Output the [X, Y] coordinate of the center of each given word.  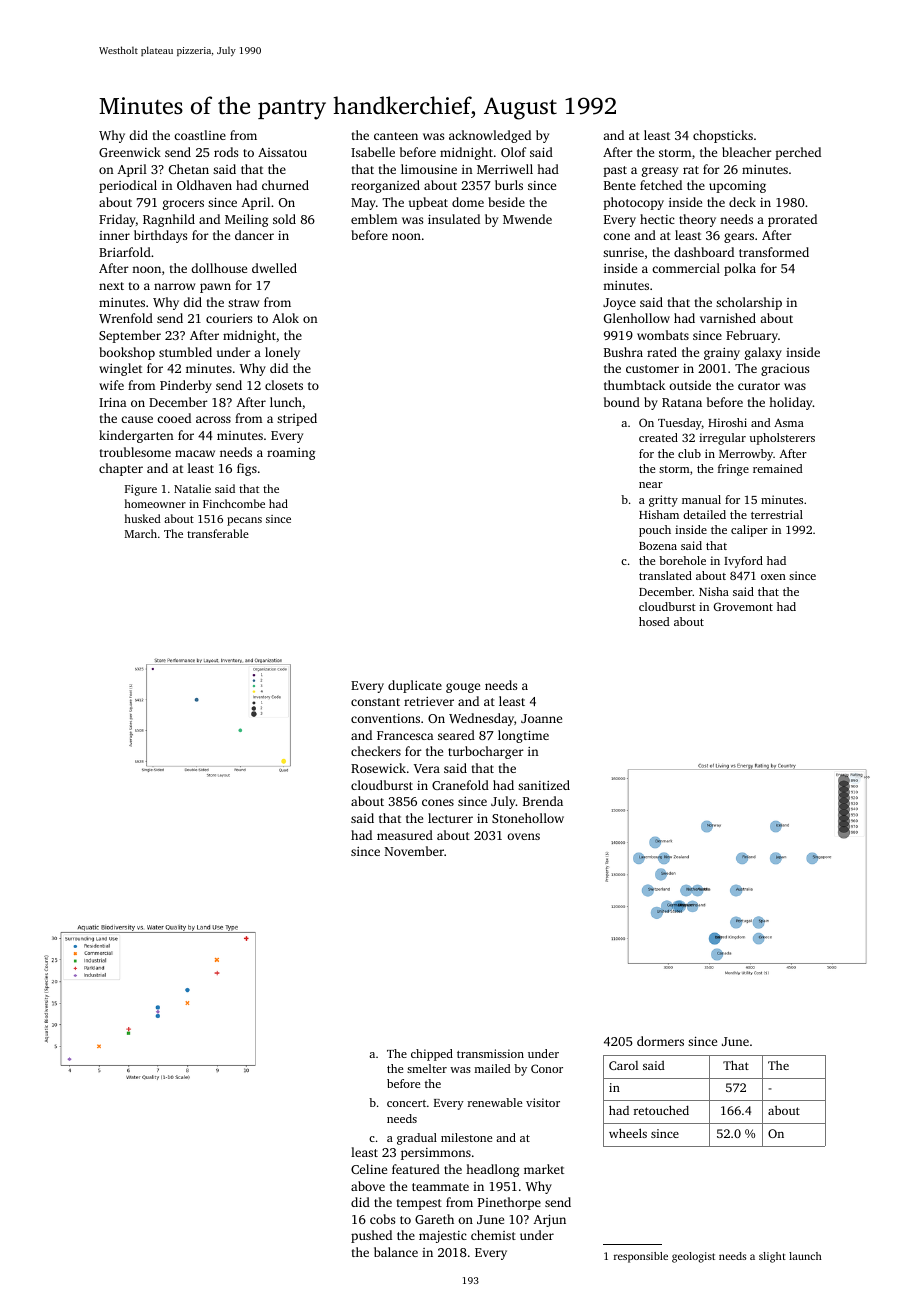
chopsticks [723, 136]
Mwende [527, 219]
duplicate [415, 686]
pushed [371, 1236]
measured [405, 835]
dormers [660, 1041]
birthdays [160, 236]
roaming [291, 454]
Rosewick [378, 768]
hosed [654, 621]
